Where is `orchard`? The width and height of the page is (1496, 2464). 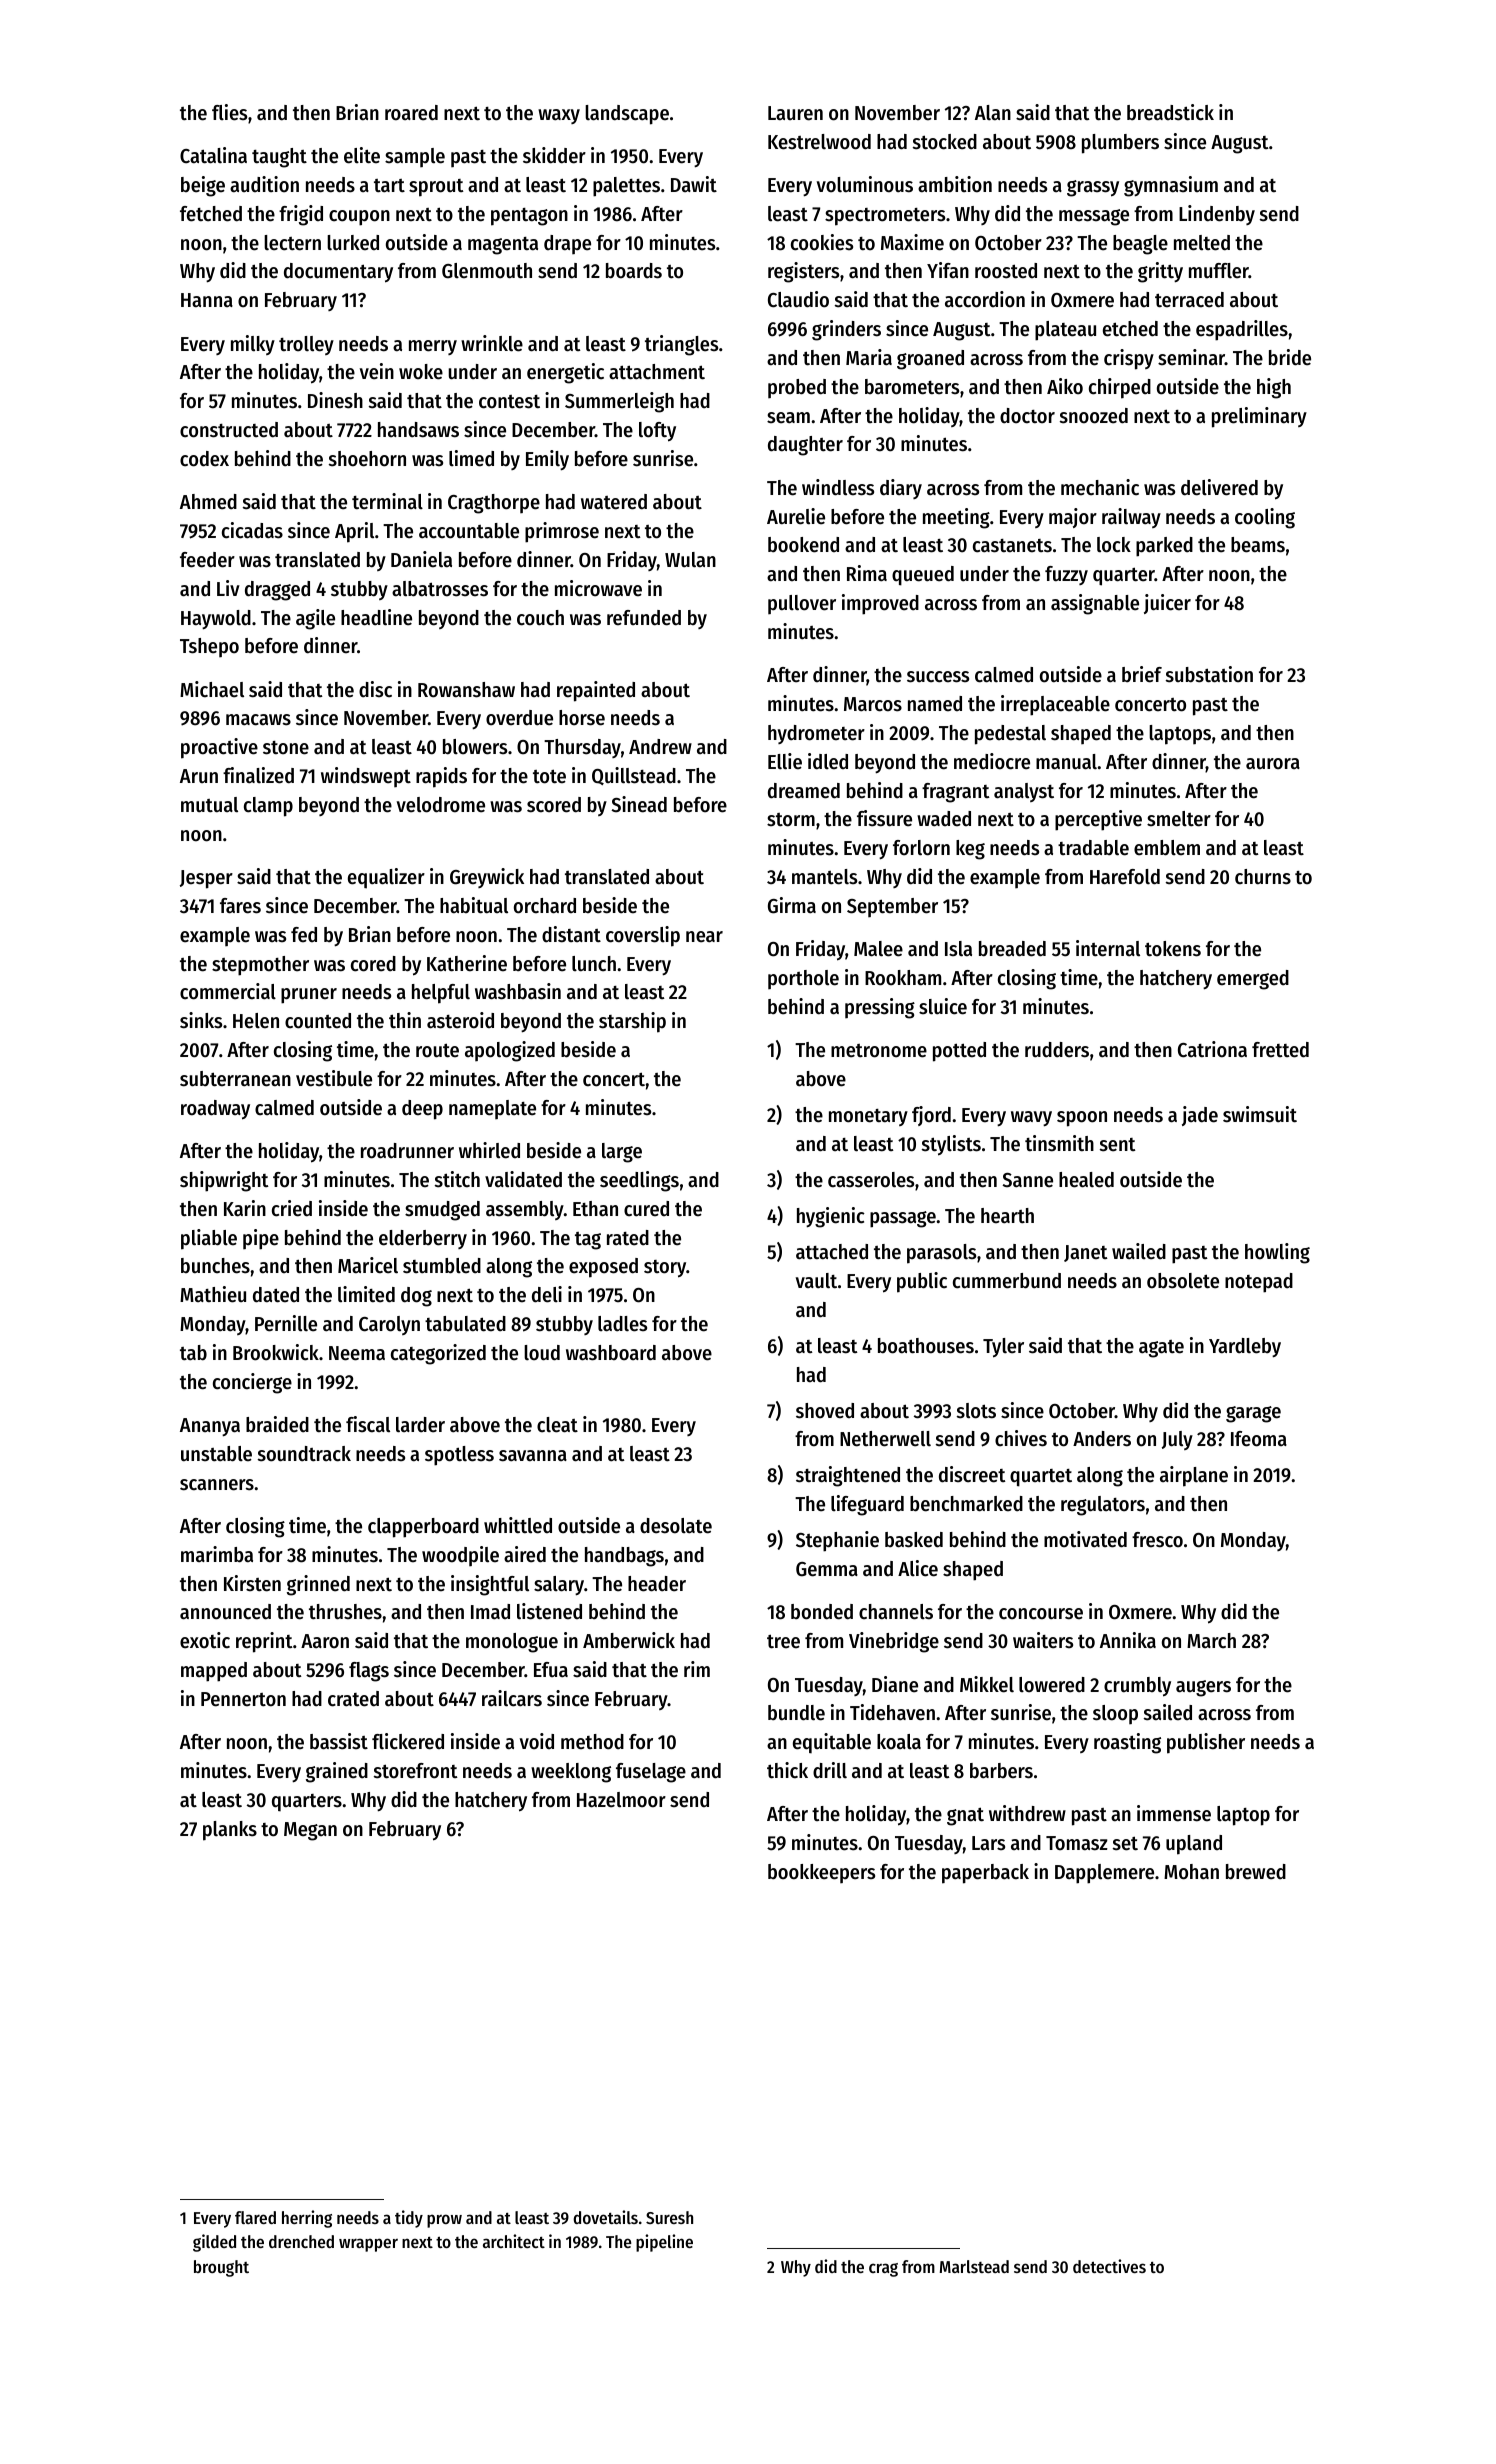
orchard is located at coordinates (545, 906).
